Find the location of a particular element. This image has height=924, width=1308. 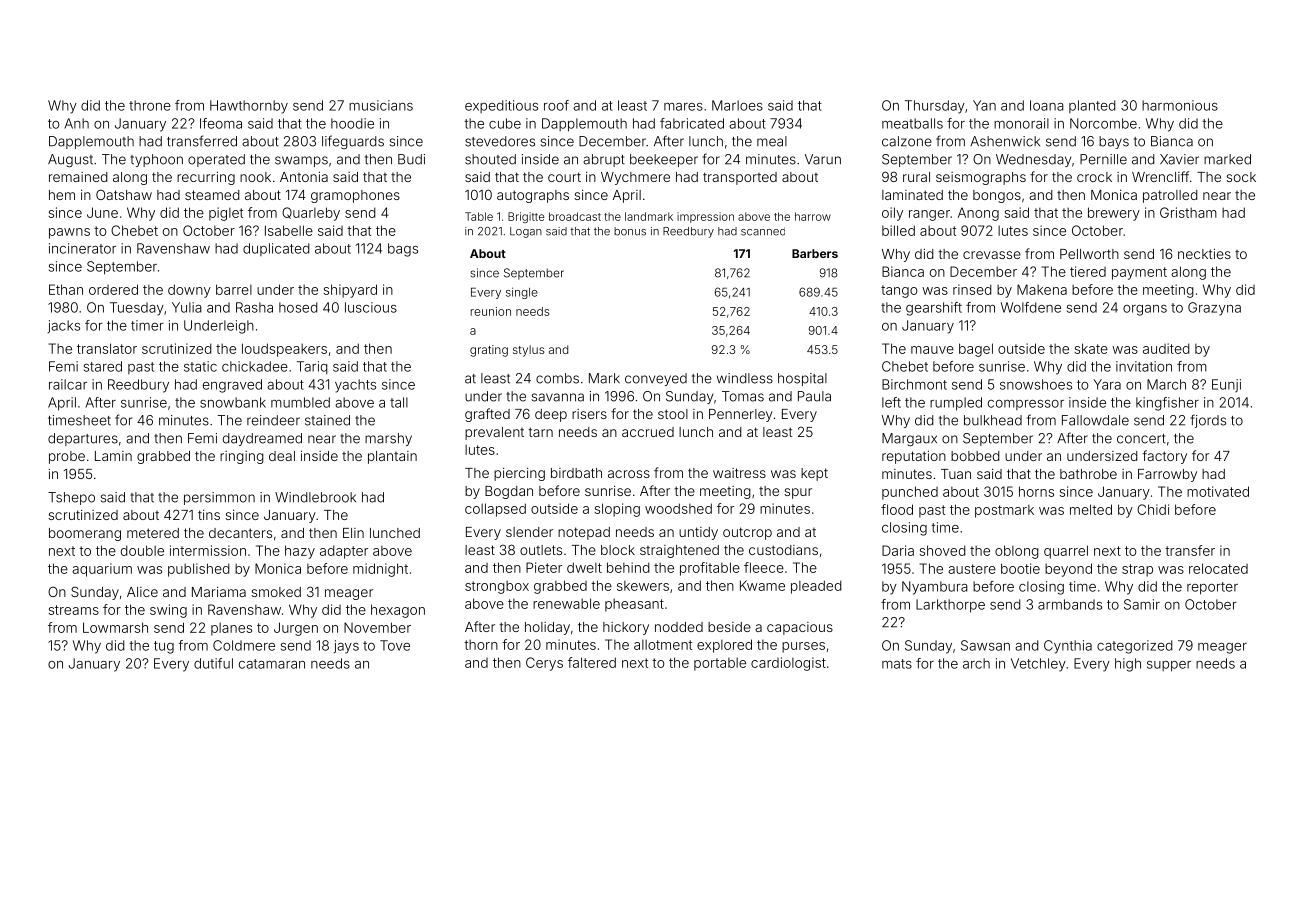

beyond is located at coordinates (1068, 570).
